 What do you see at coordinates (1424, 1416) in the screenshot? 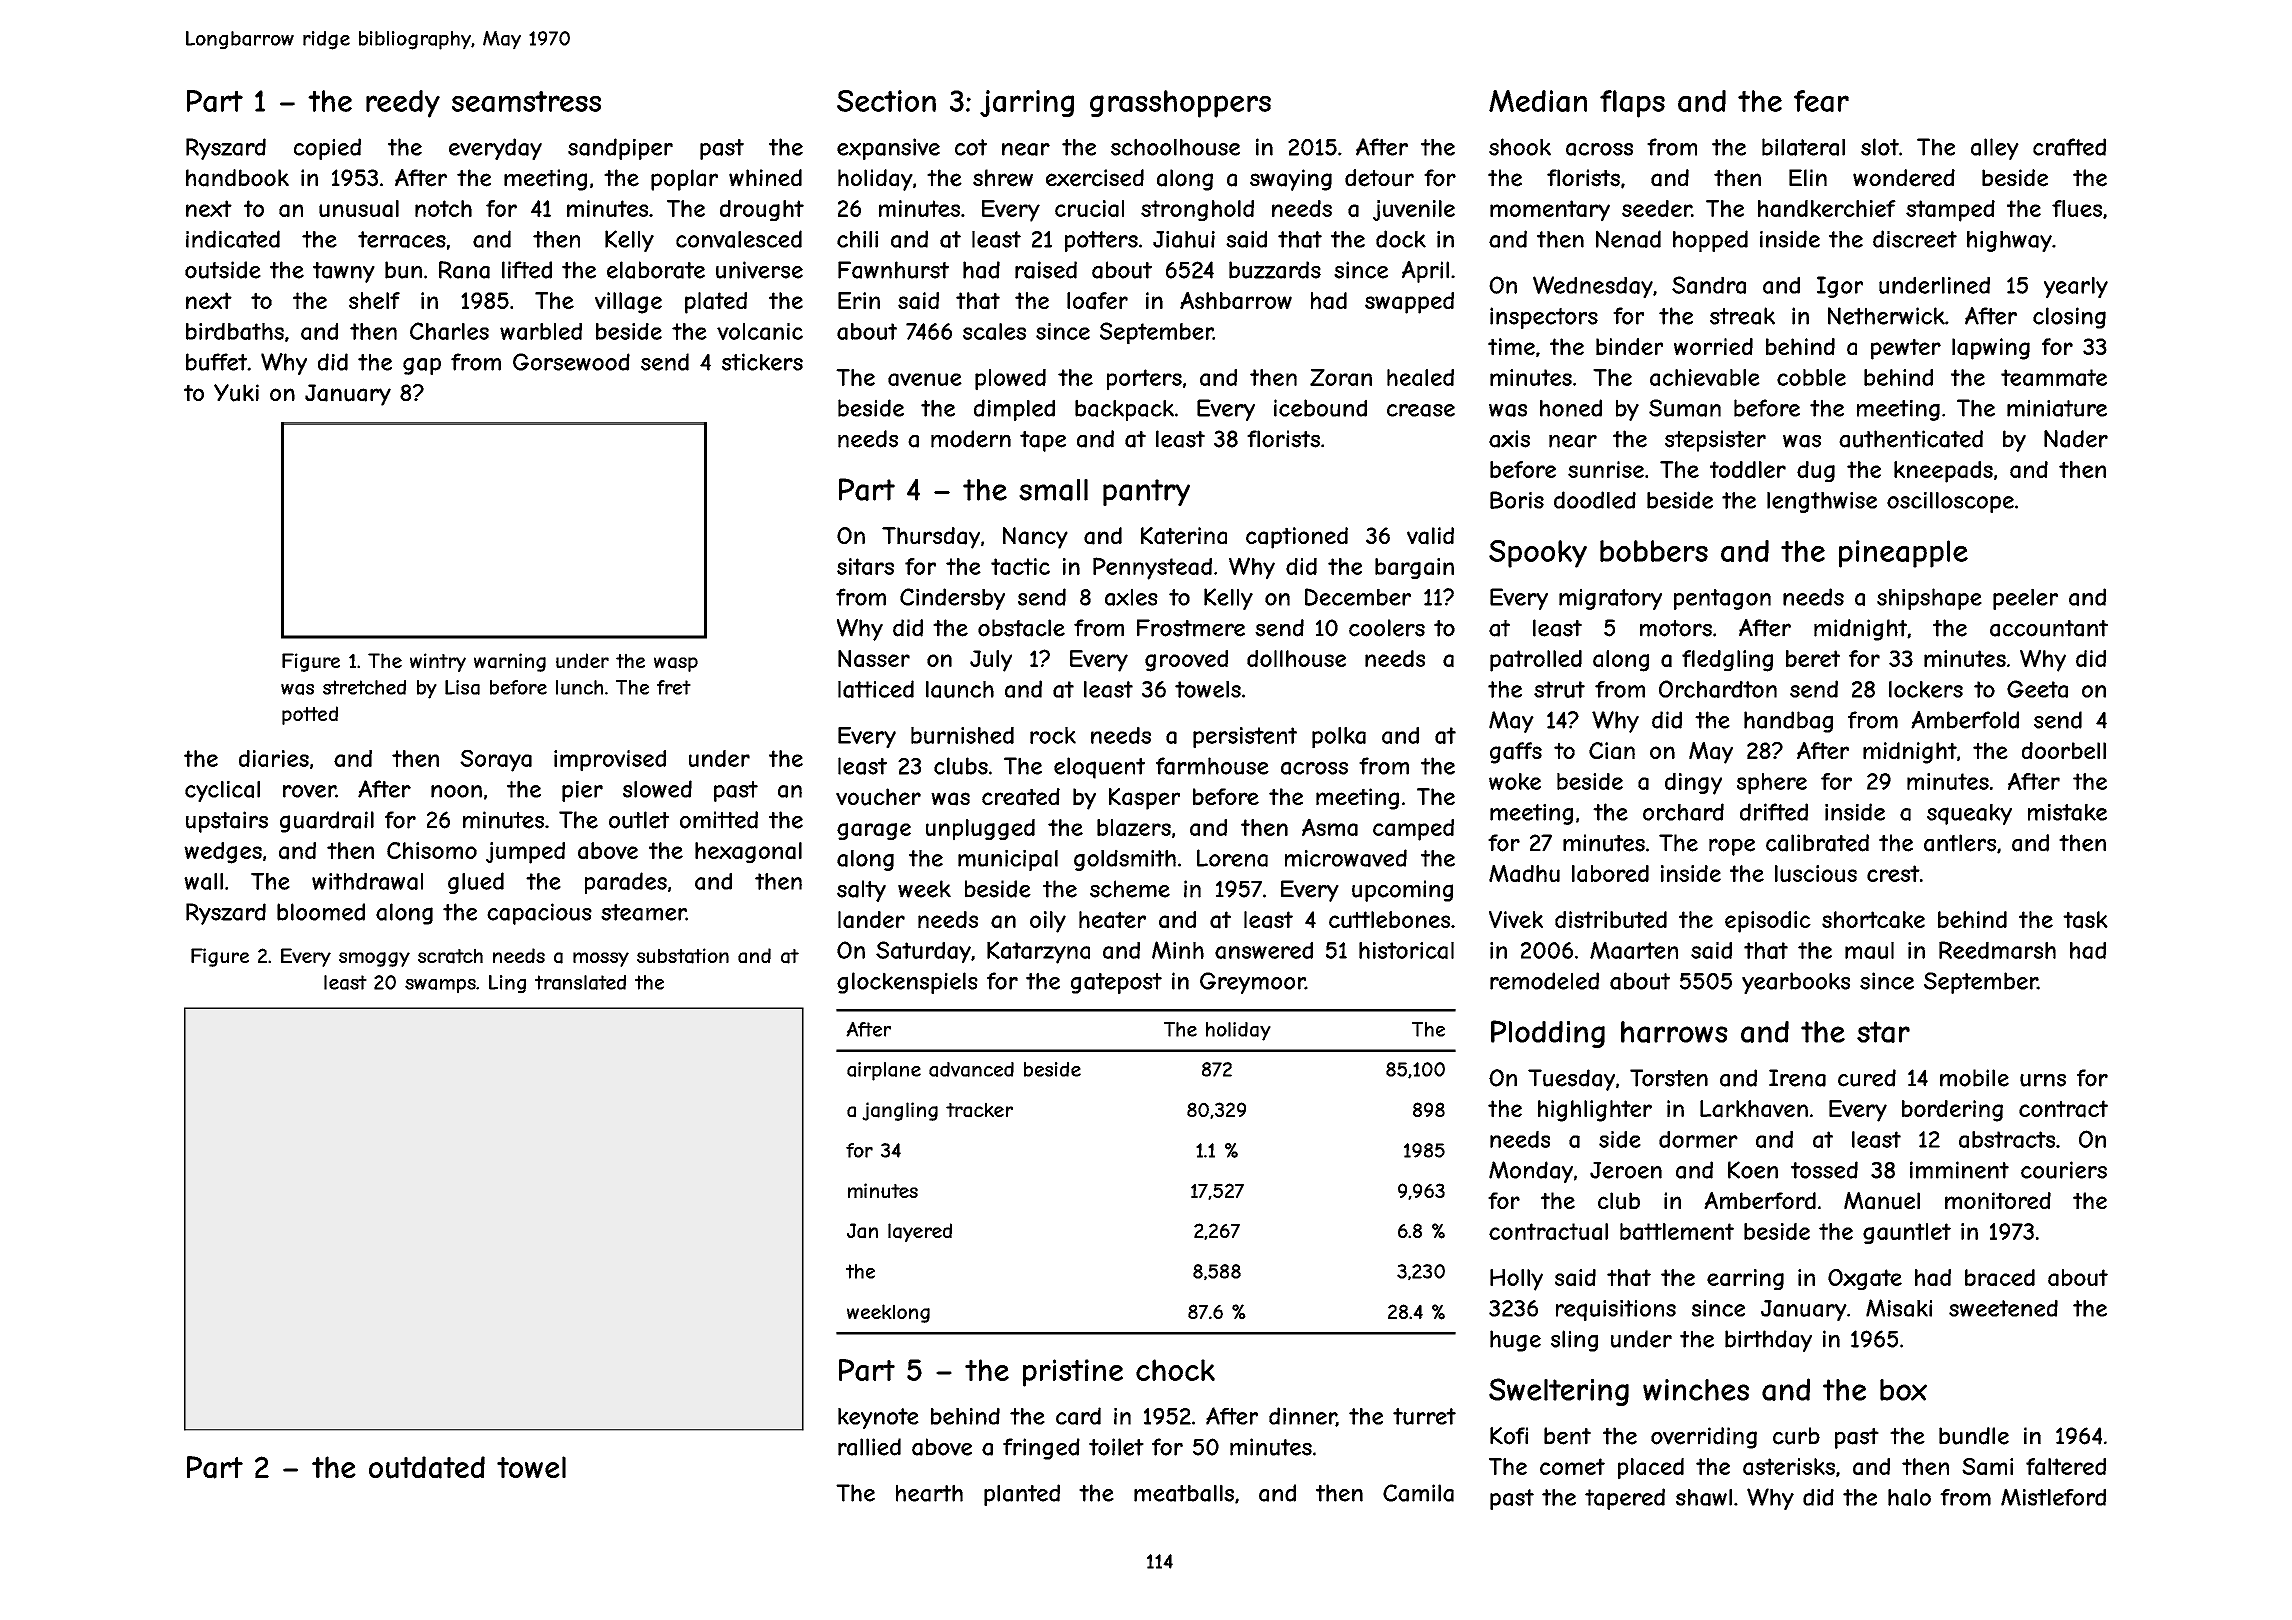
I see `turret` at bounding box center [1424, 1416].
